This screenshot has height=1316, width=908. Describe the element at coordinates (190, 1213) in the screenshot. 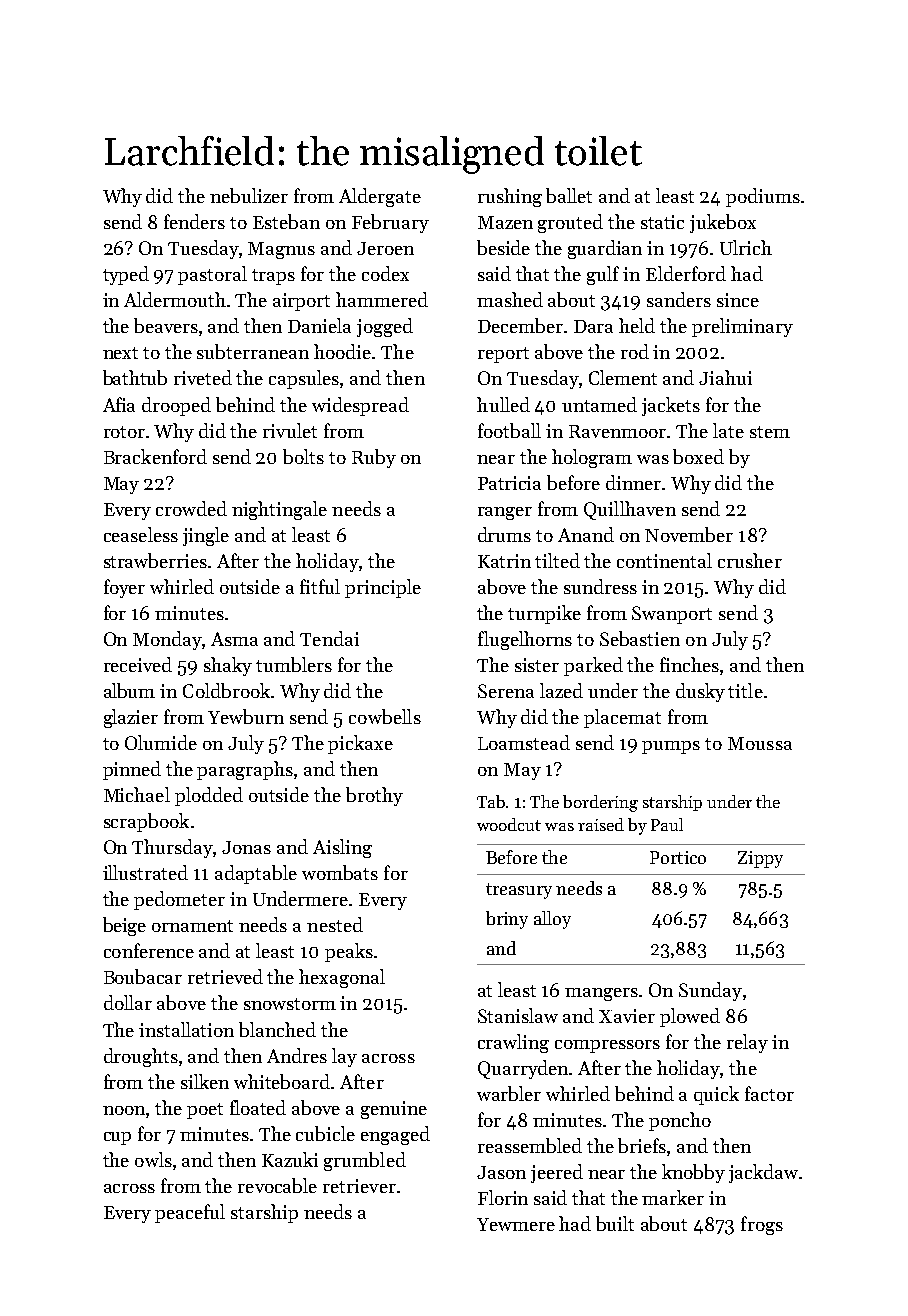

I see `peaceful` at that location.
